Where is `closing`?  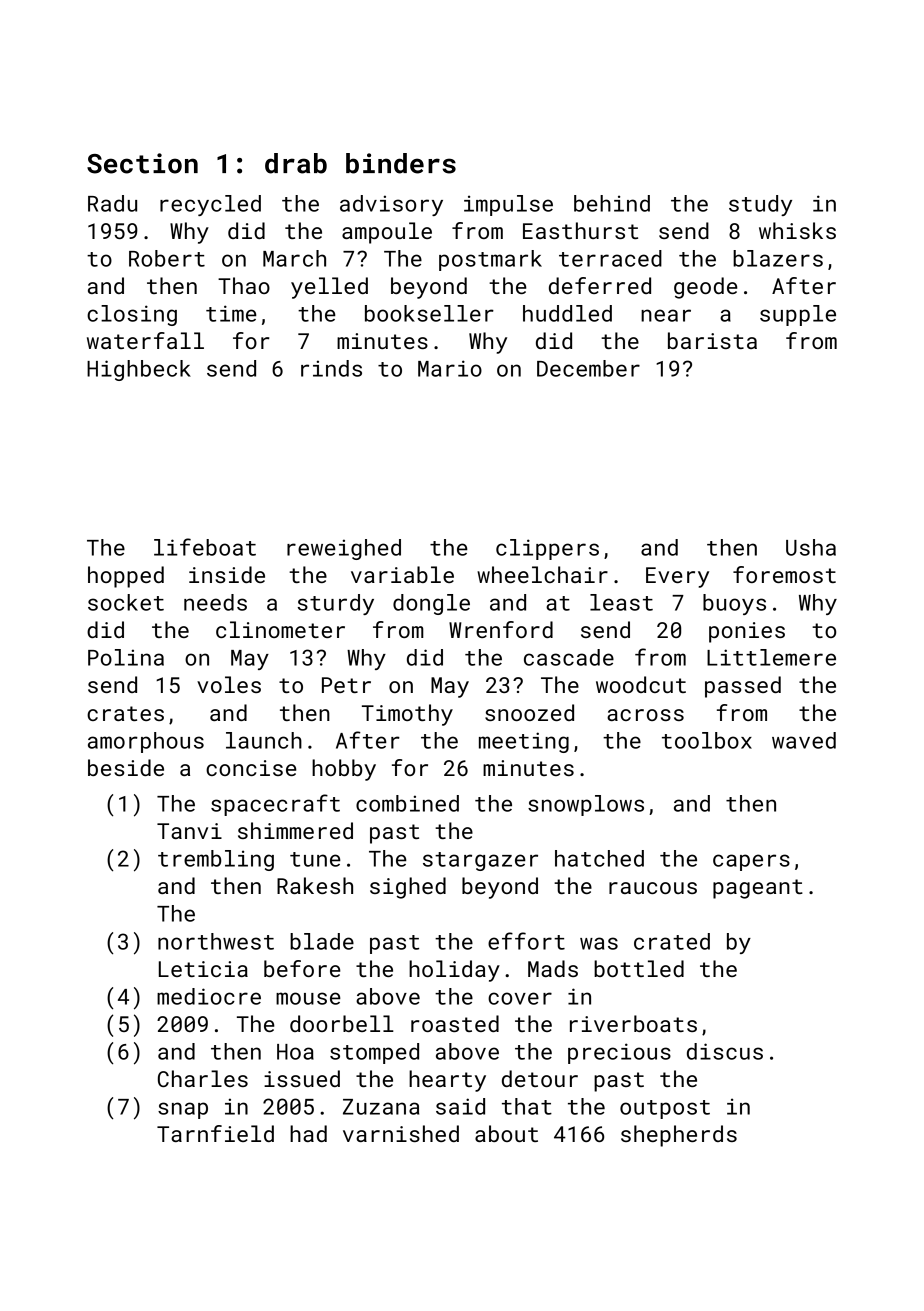
closing is located at coordinates (132, 315).
